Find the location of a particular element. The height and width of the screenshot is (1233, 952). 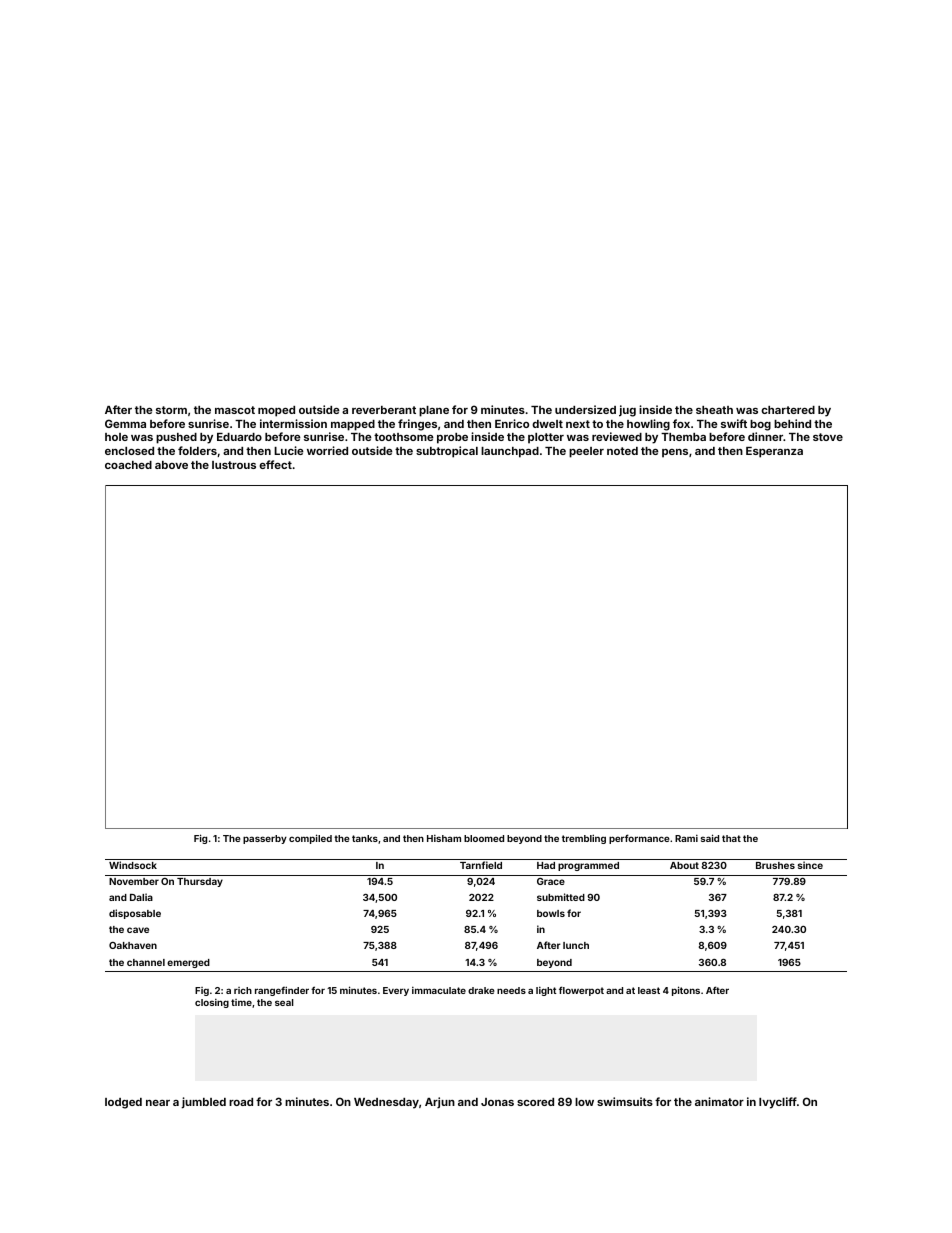

drake is located at coordinates (481, 990).
